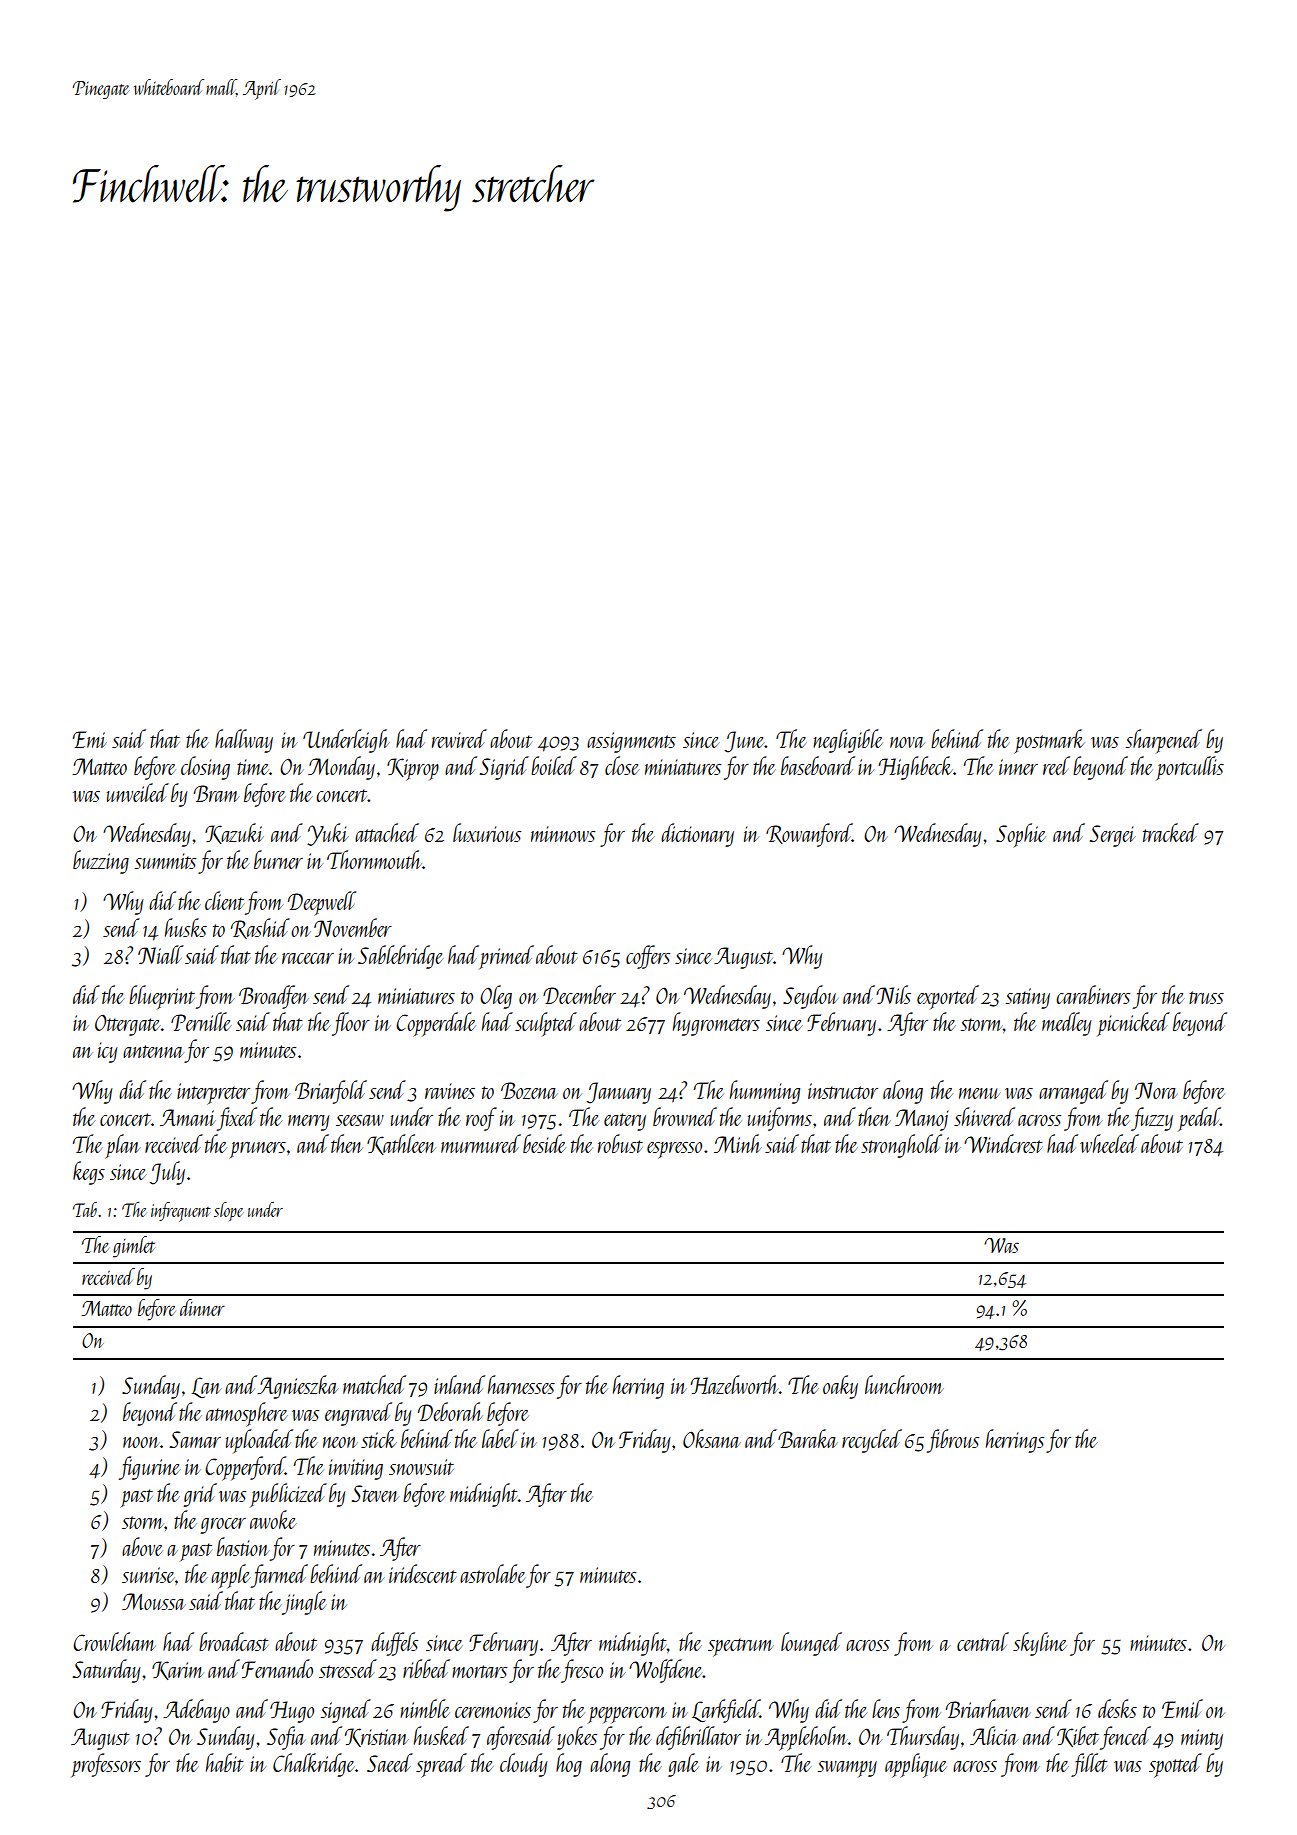 The width and height of the screenshot is (1297, 1835). I want to click on label, so click(500, 1438).
